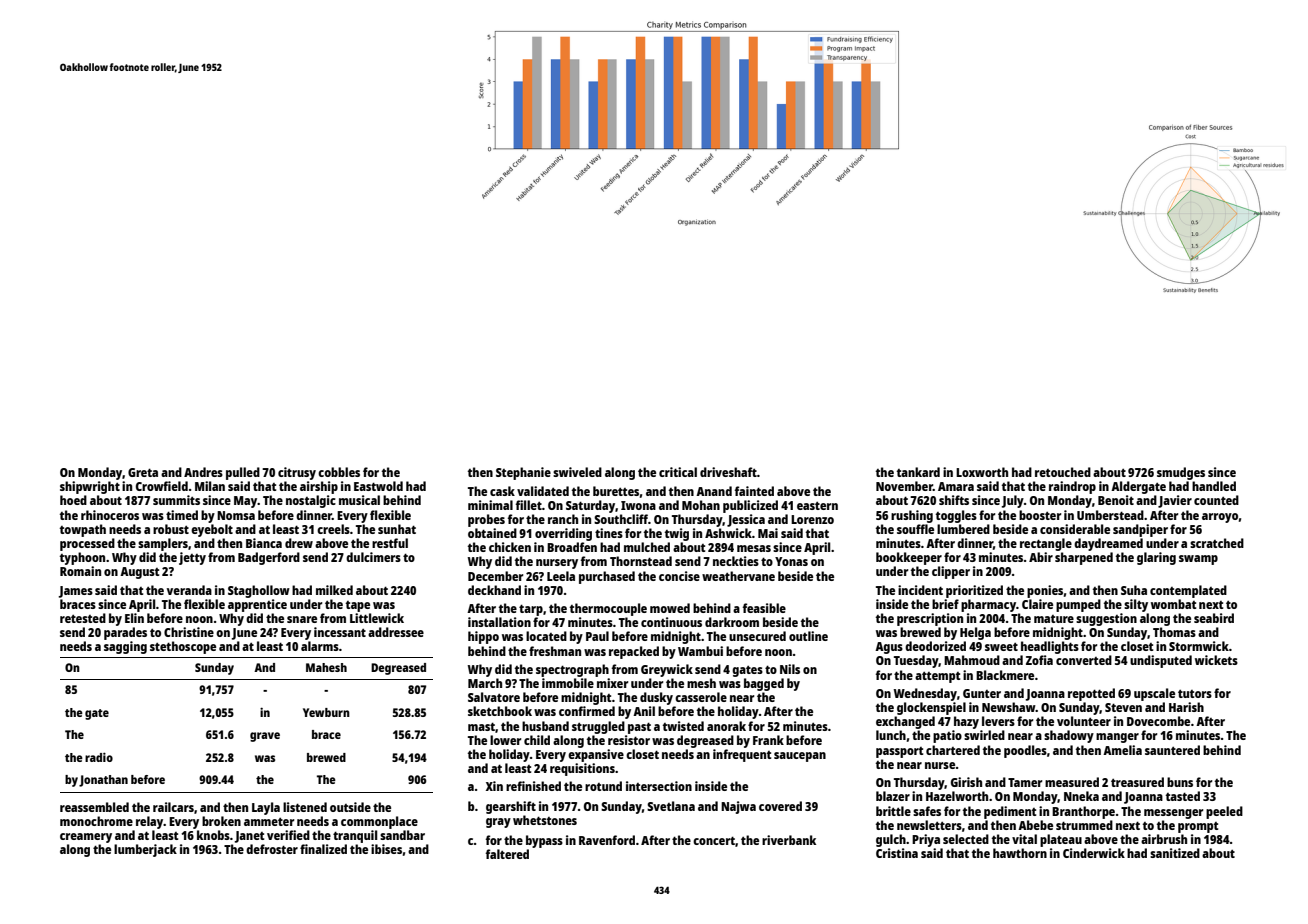 The image size is (1308, 924). Describe the element at coordinates (728, 472) in the page. I see `driveshaft` at that location.
